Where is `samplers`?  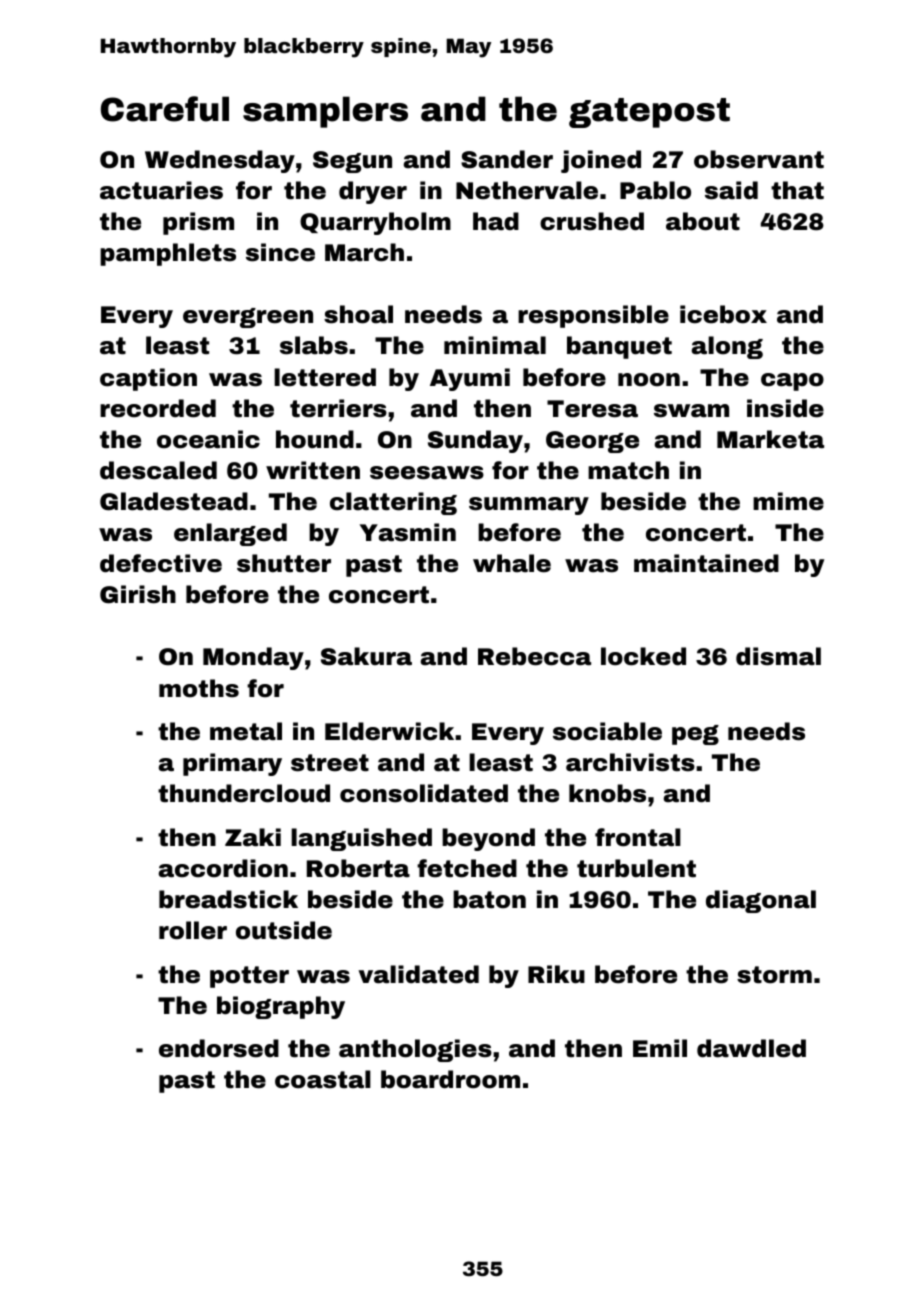 samplers is located at coordinates (325, 112).
